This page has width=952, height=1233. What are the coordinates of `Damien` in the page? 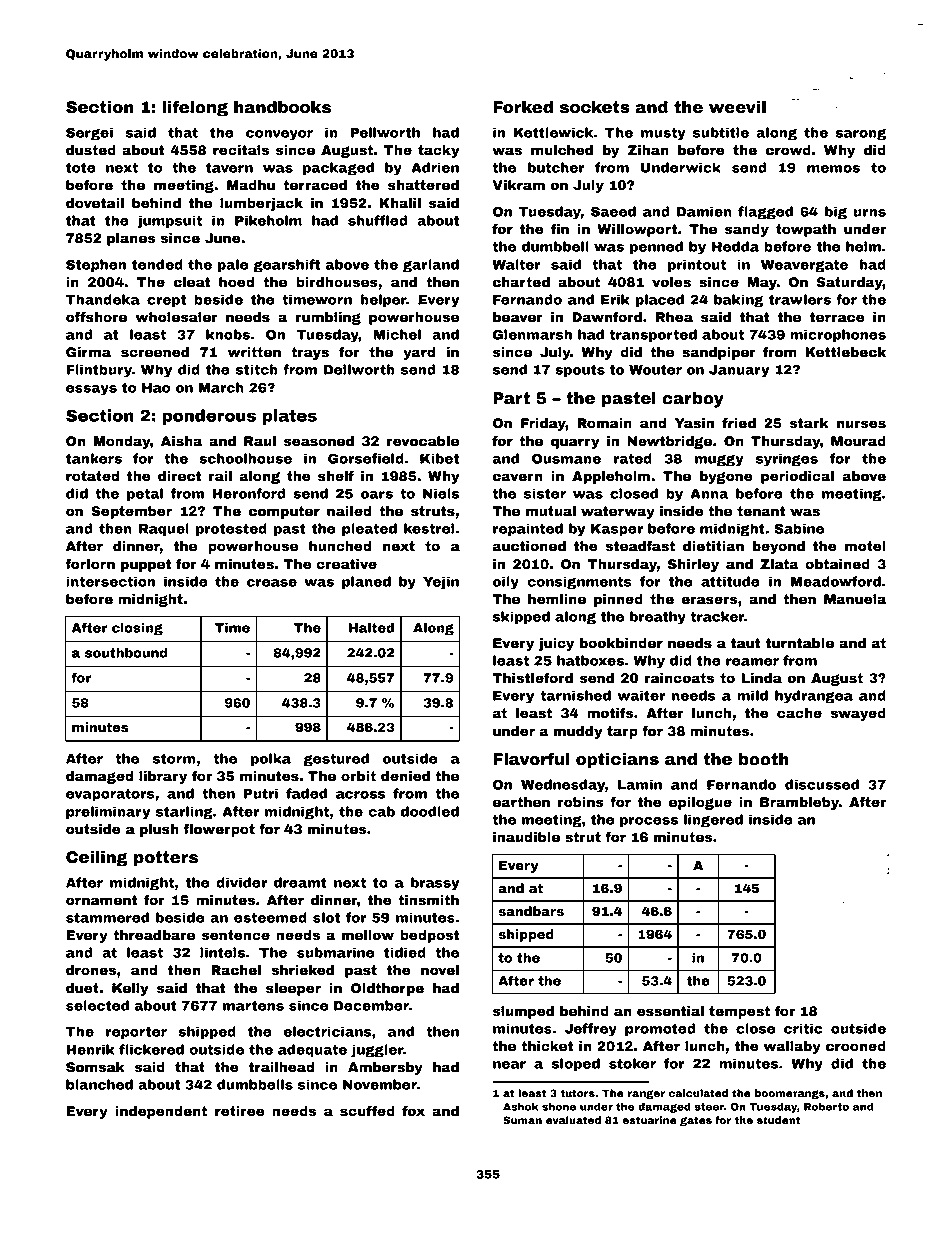 It's located at (704, 211).
